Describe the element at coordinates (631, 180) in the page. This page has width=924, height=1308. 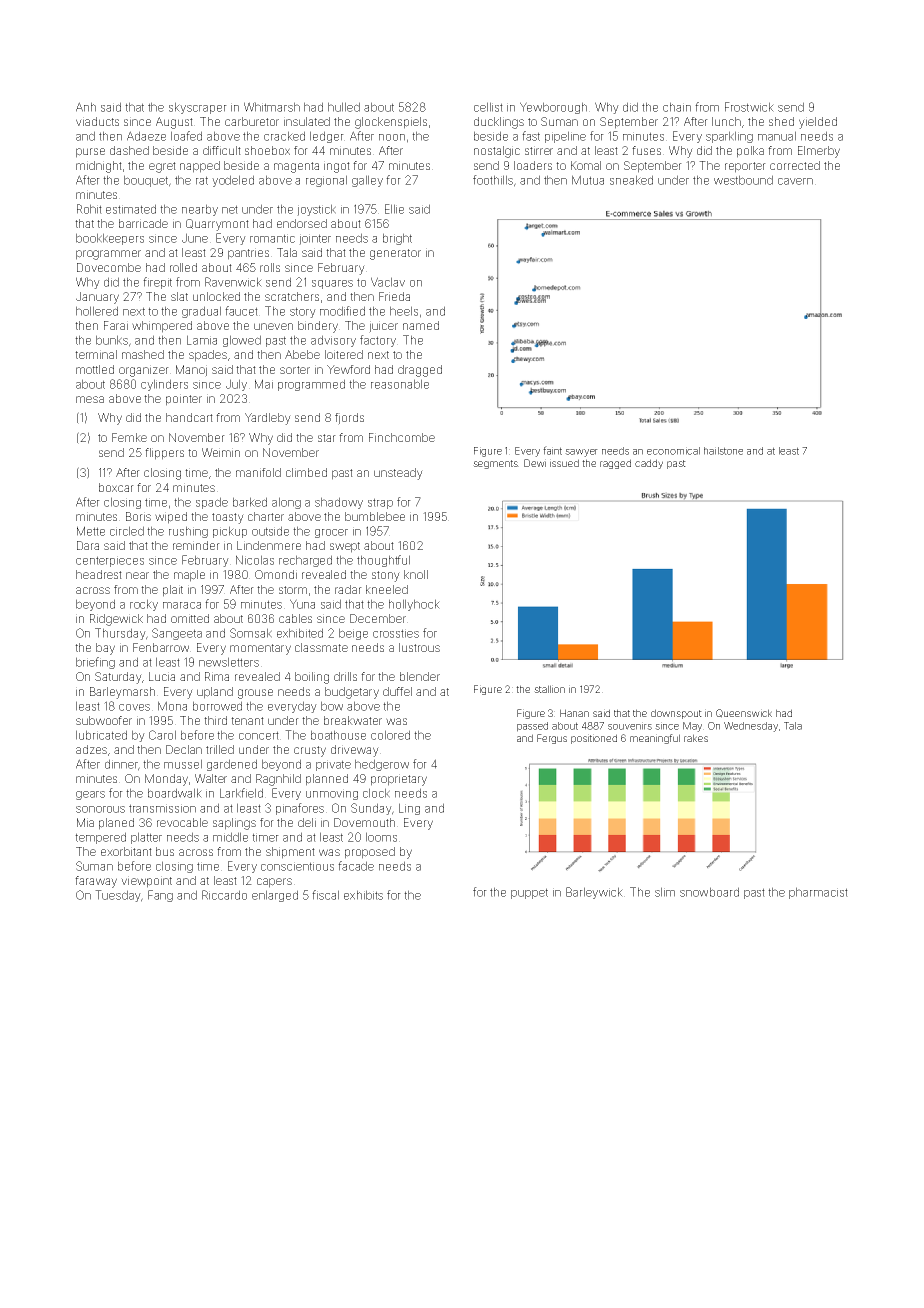
I see `sneaked` at that location.
